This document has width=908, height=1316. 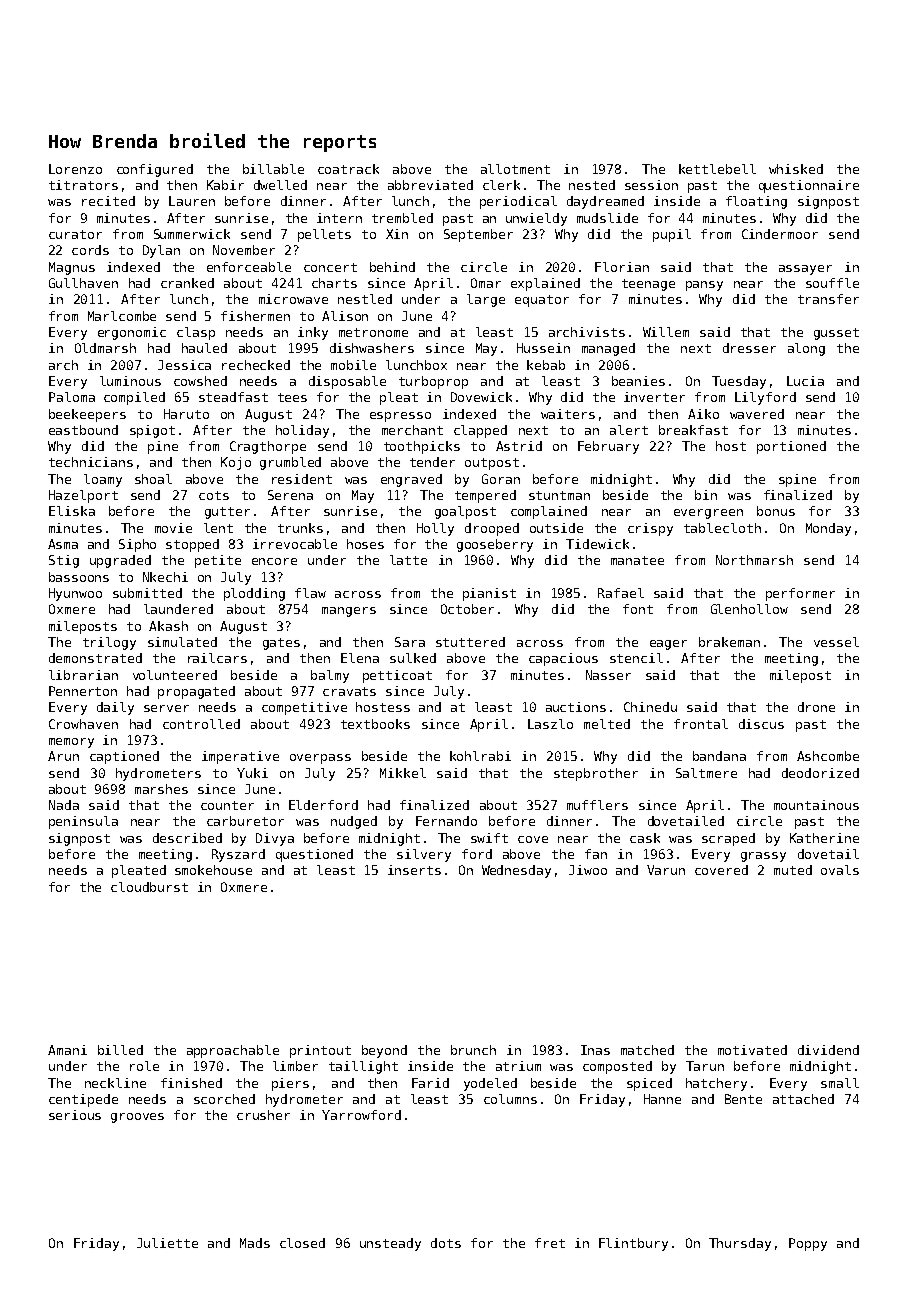 What do you see at coordinates (95, 658) in the document?
I see `demonstrated` at bounding box center [95, 658].
